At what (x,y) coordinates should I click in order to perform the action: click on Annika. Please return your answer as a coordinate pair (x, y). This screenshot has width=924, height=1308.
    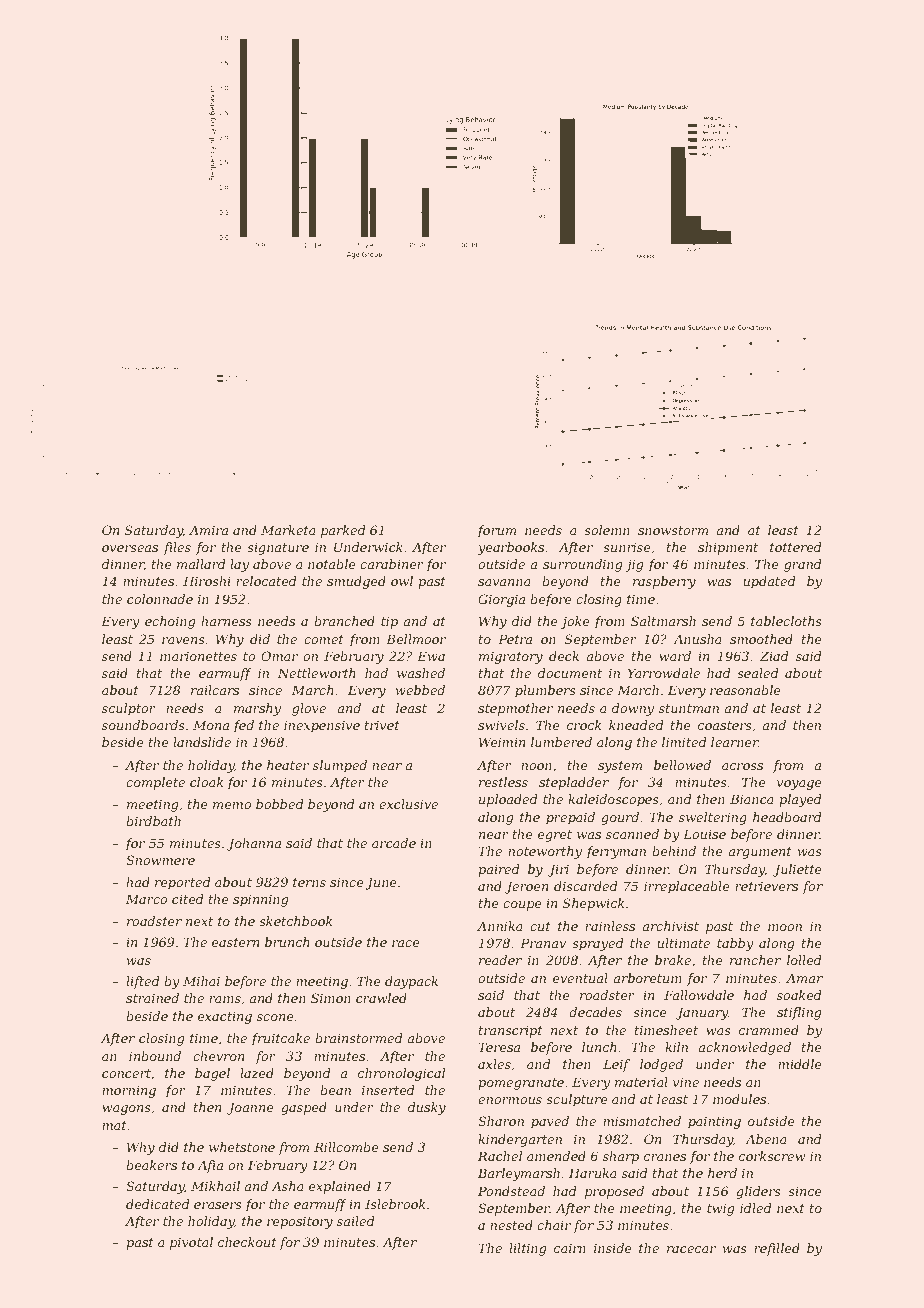
    Looking at the image, I should click on (500, 926).
